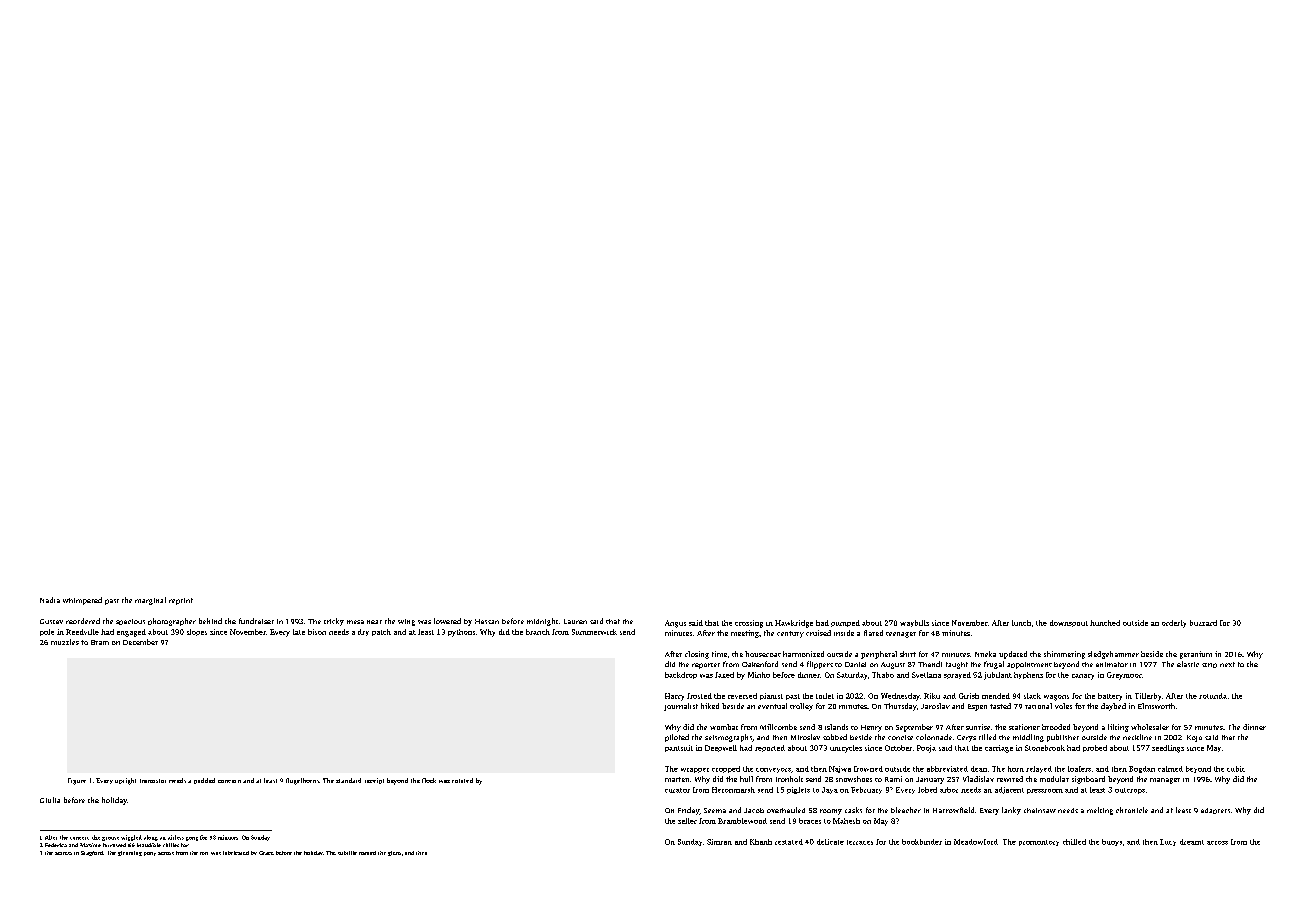  What do you see at coordinates (125, 781) in the screenshot?
I see `upright` at bounding box center [125, 781].
